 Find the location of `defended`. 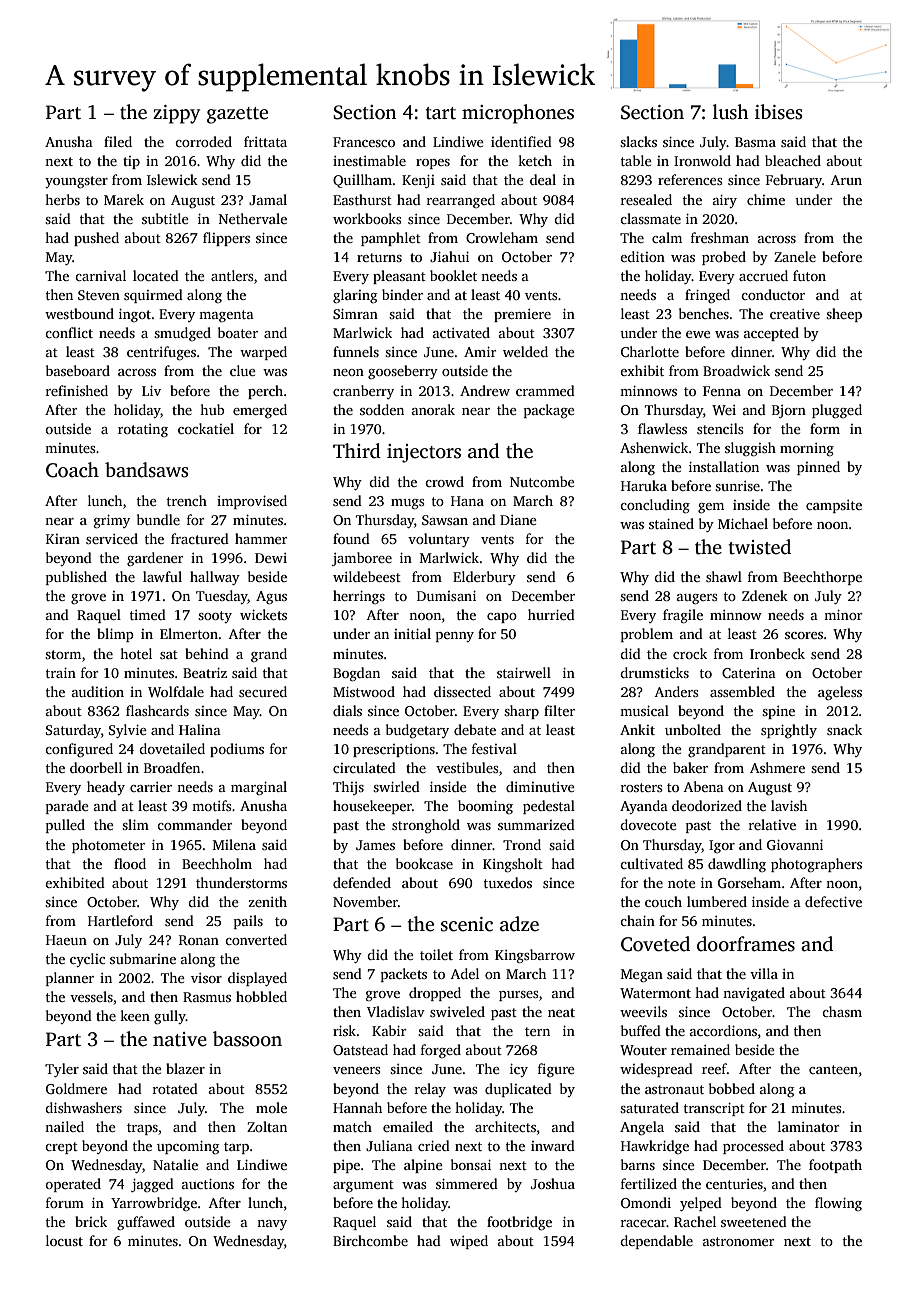

defended is located at coordinates (362, 882).
